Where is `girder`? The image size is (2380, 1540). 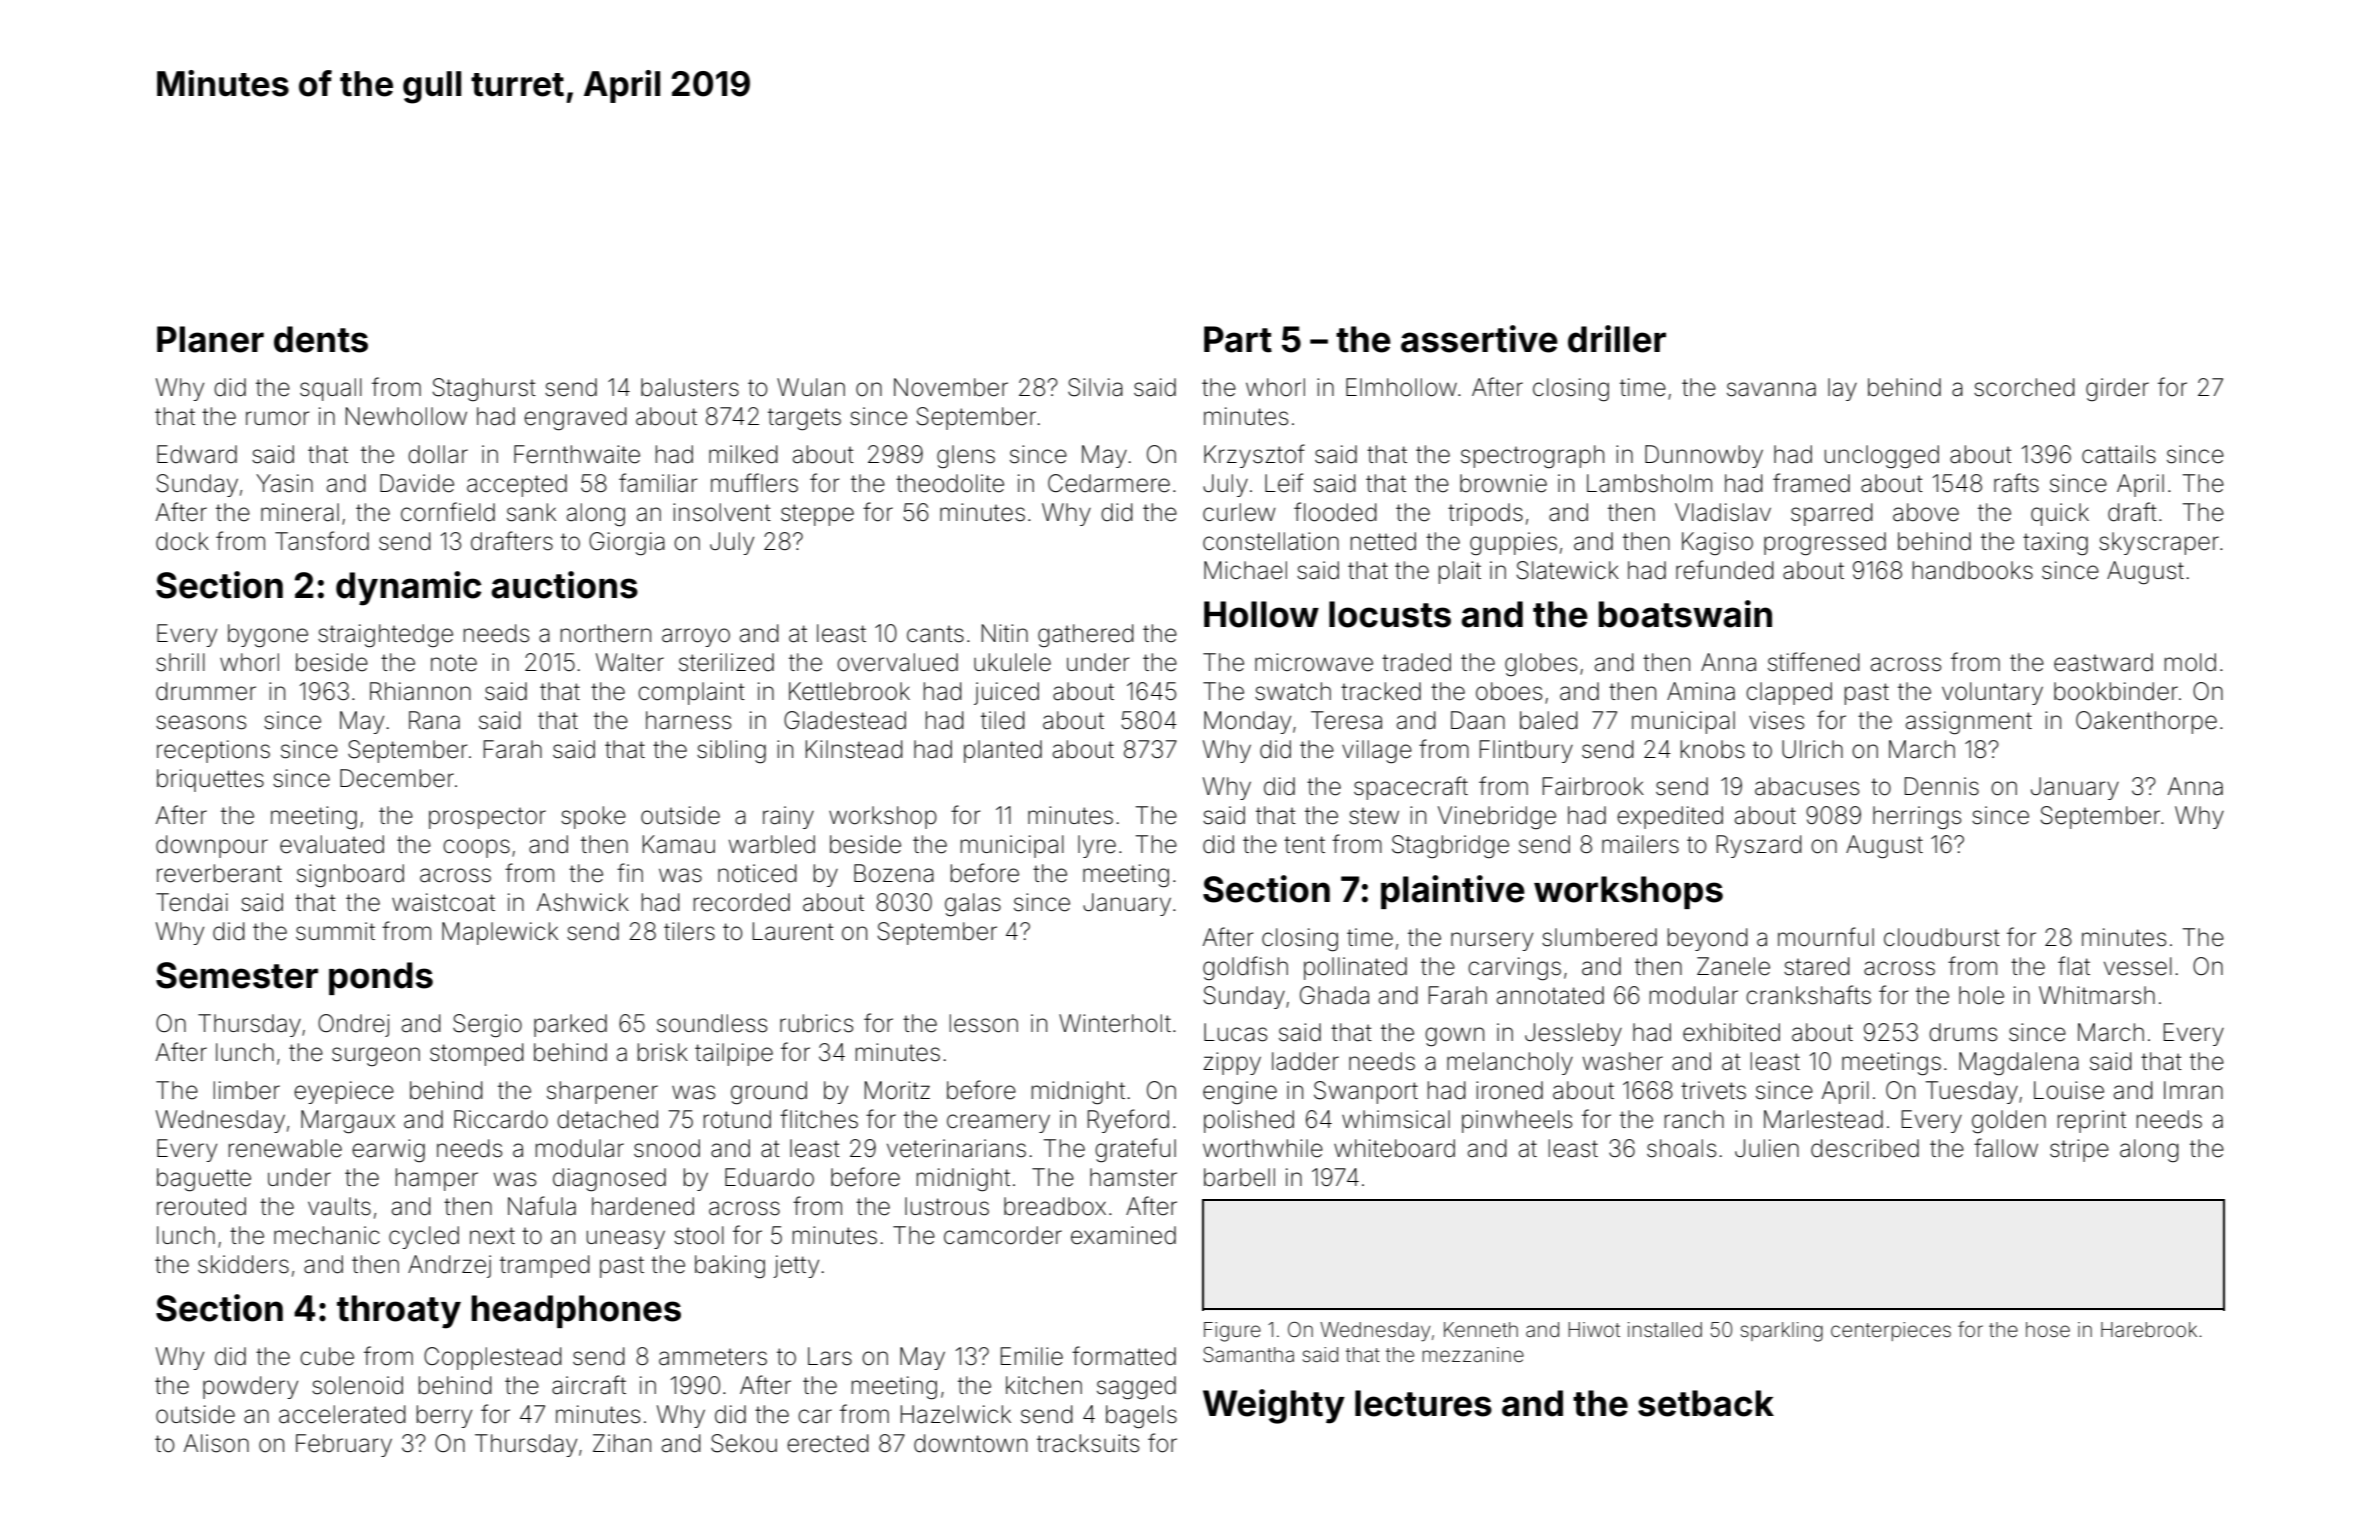
girder is located at coordinates (2117, 389).
